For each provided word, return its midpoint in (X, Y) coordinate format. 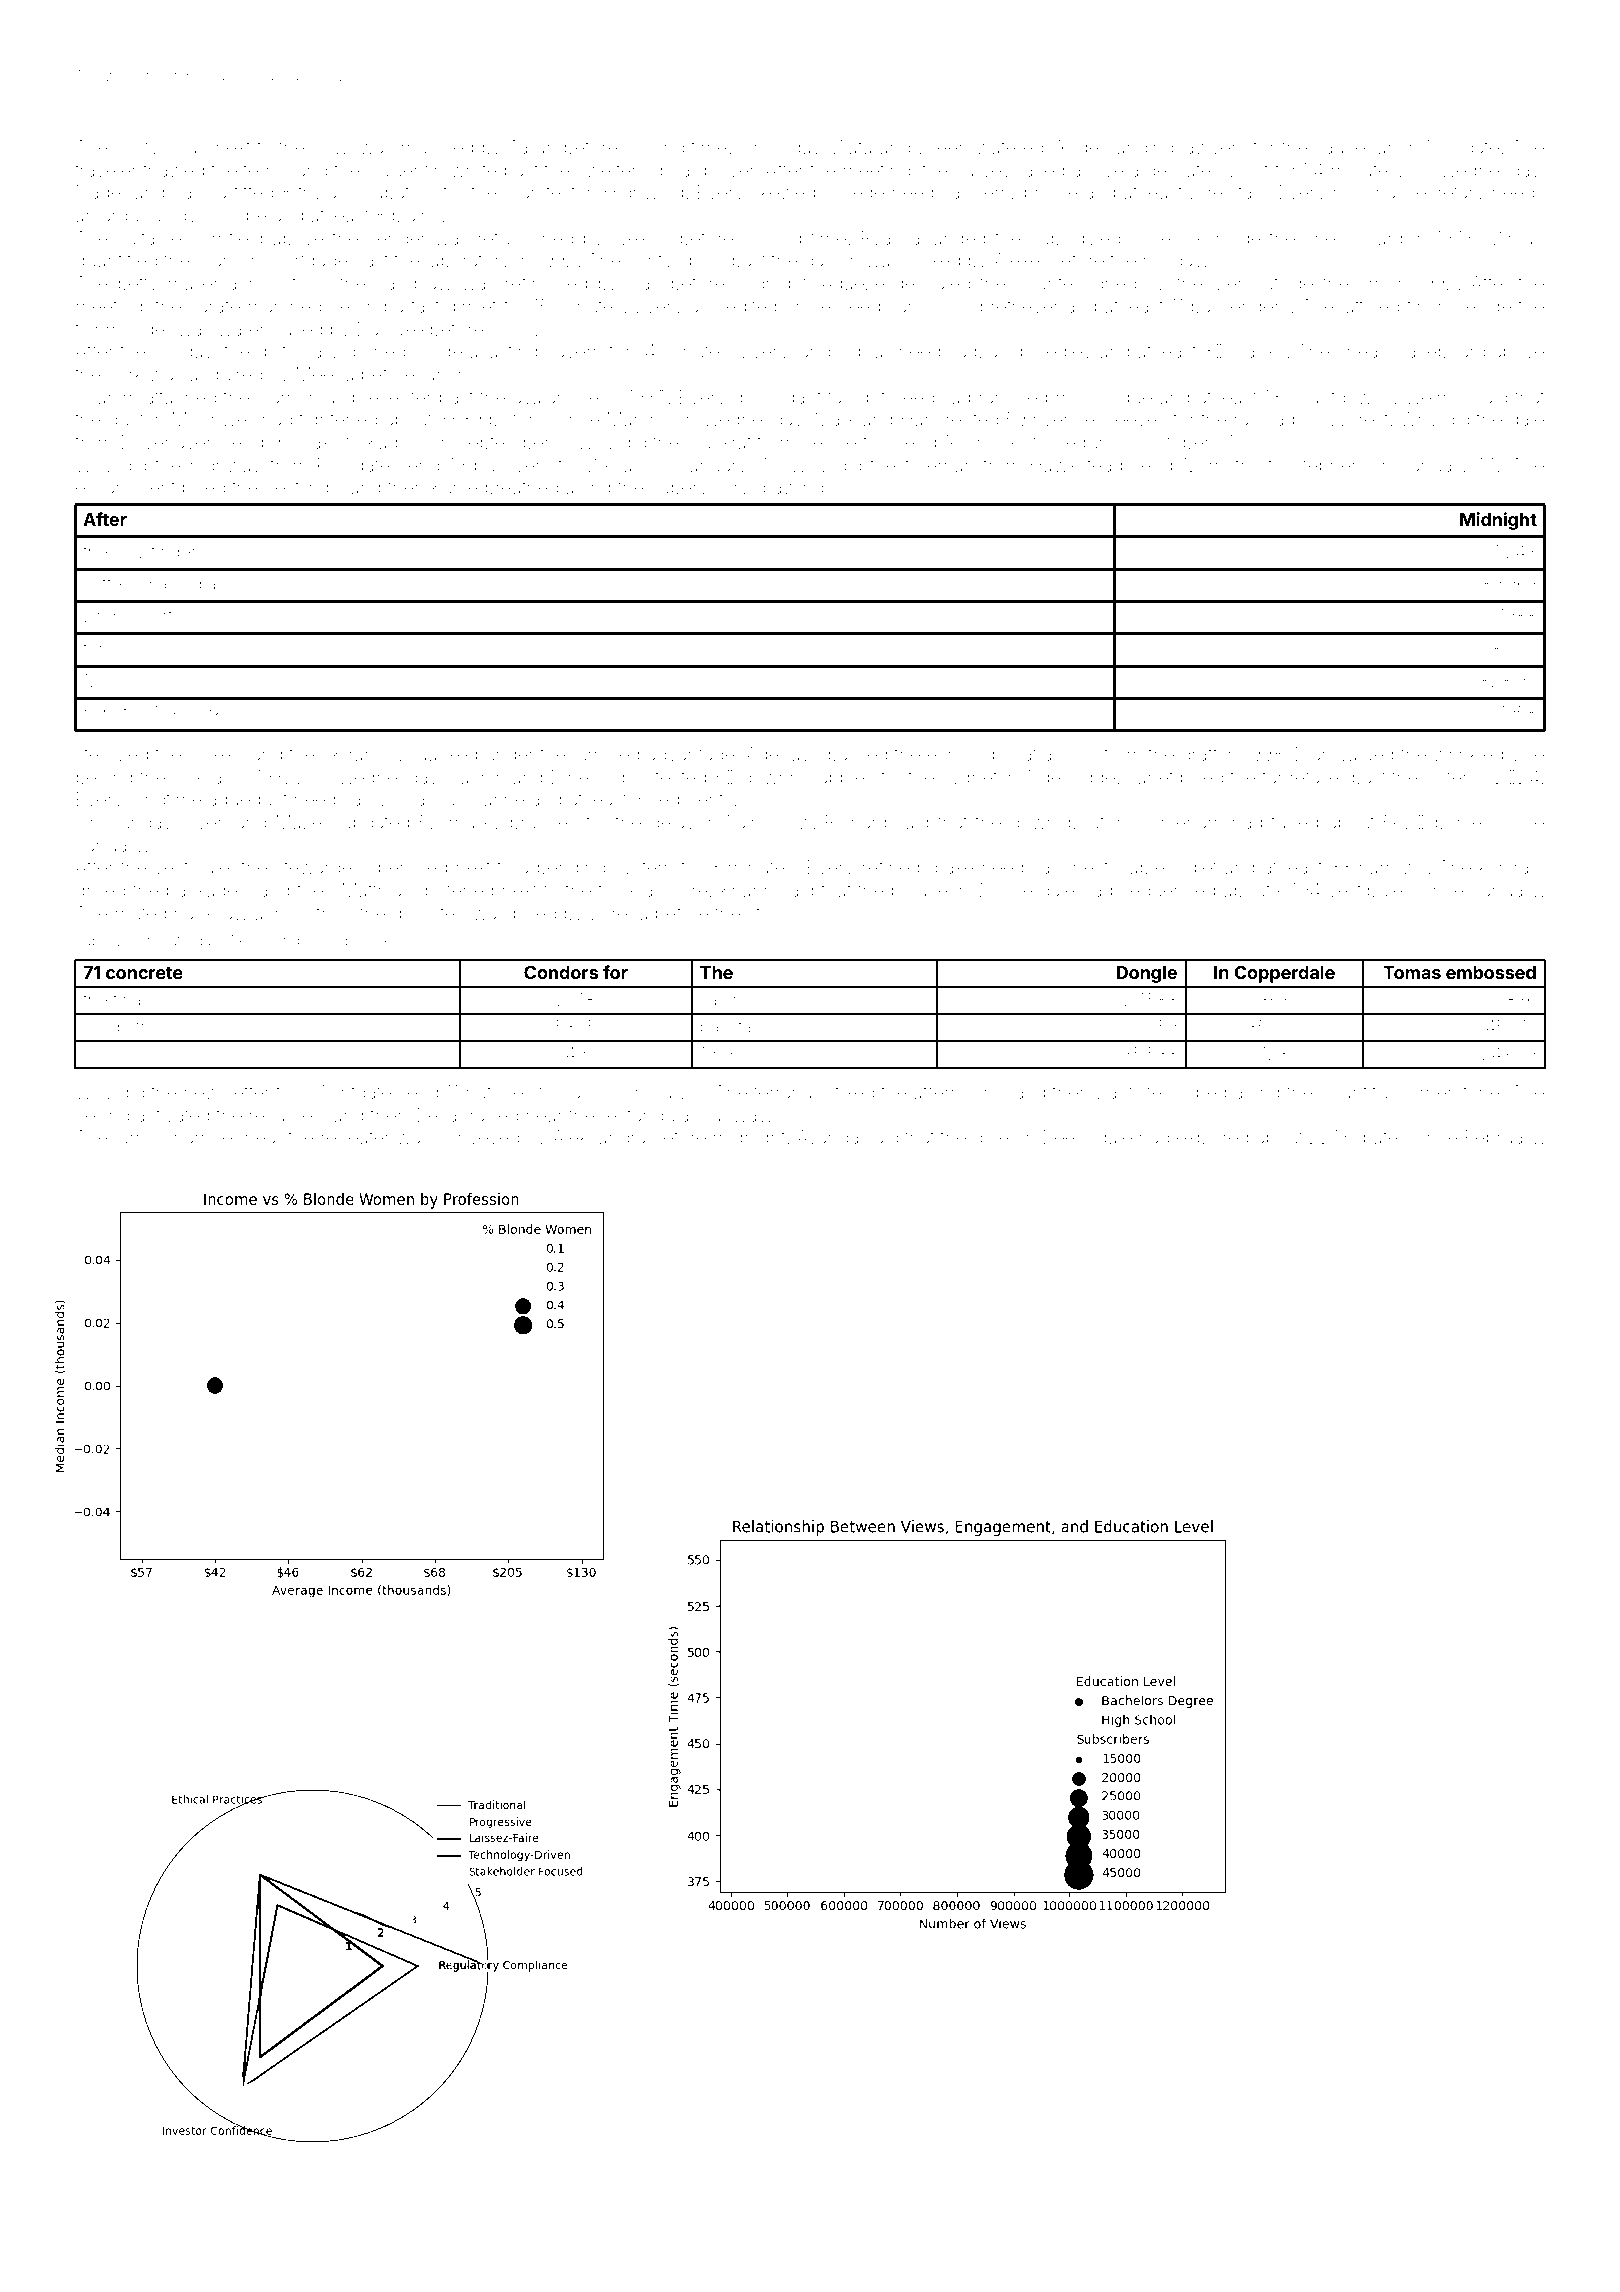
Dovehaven (168, 442)
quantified (116, 261)
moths (1234, 465)
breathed (522, 487)
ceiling (102, 1117)
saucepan (1356, 150)
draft (1199, 753)
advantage (690, 756)
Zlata (853, 147)
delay (672, 824)
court (152, 616)
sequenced (1168, 892)
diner (994, 1137)
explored (1213, 1139)
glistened (456, 892)
